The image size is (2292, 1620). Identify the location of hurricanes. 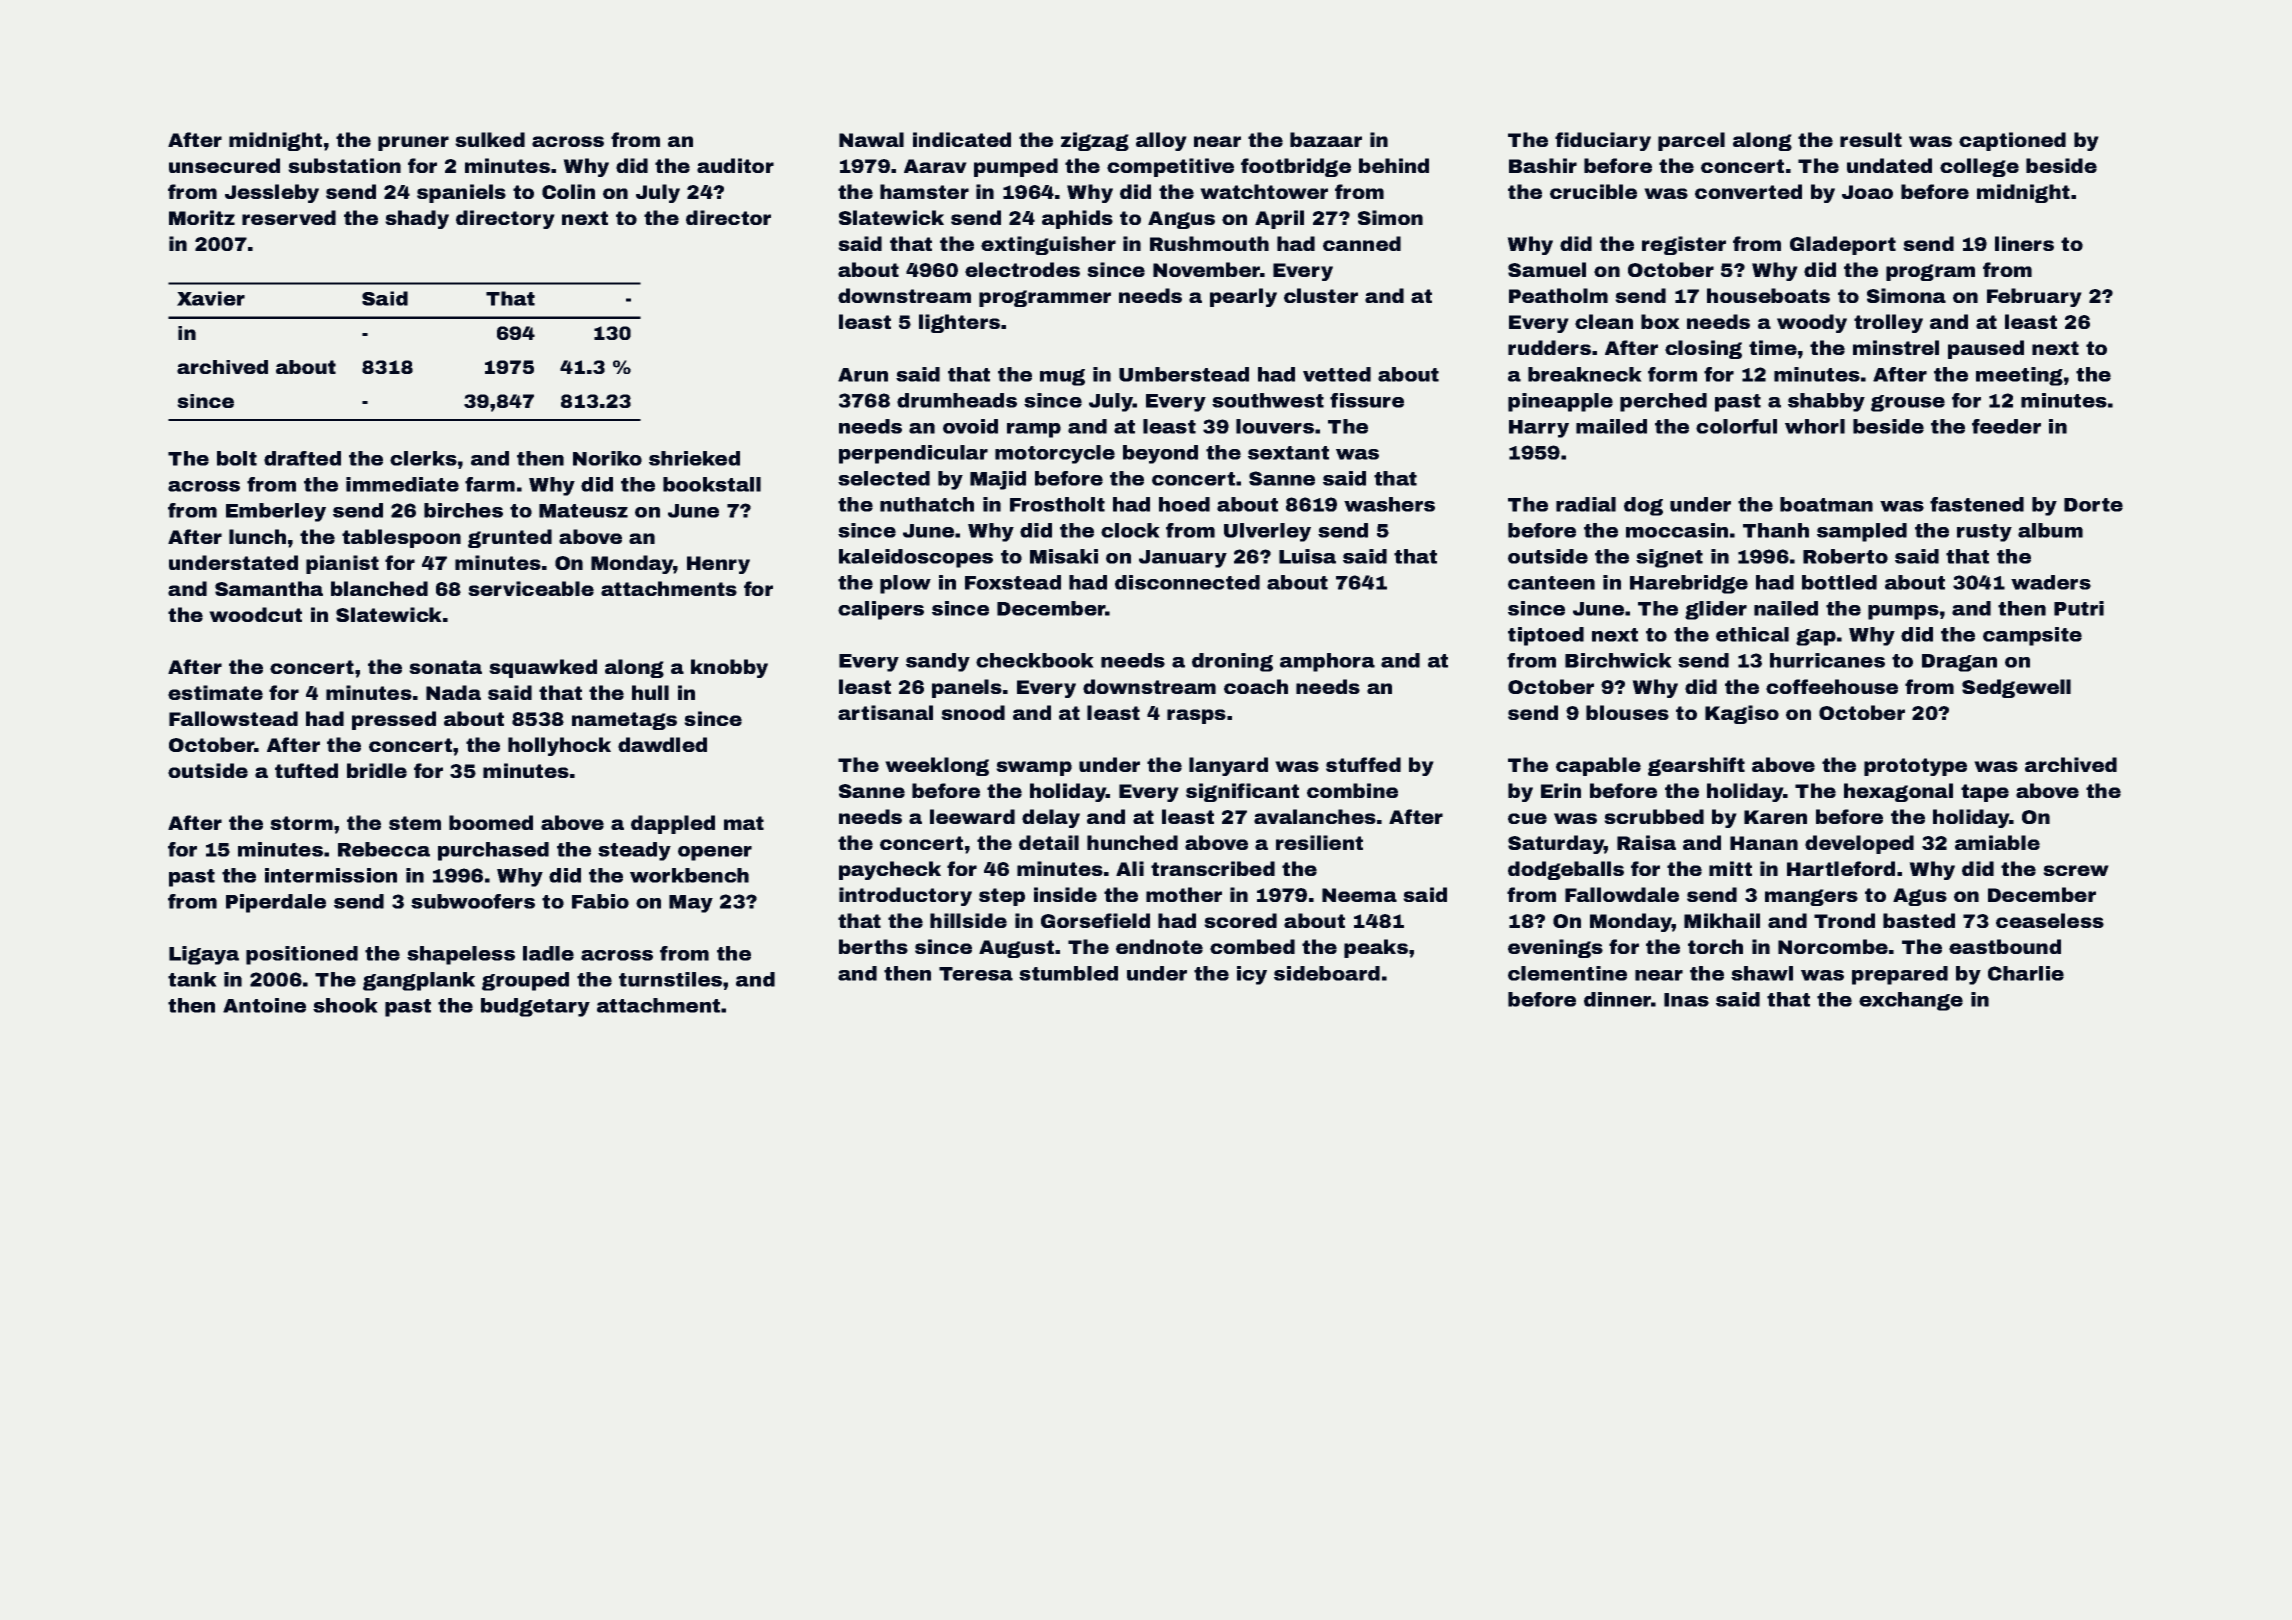
(1827, 660).
